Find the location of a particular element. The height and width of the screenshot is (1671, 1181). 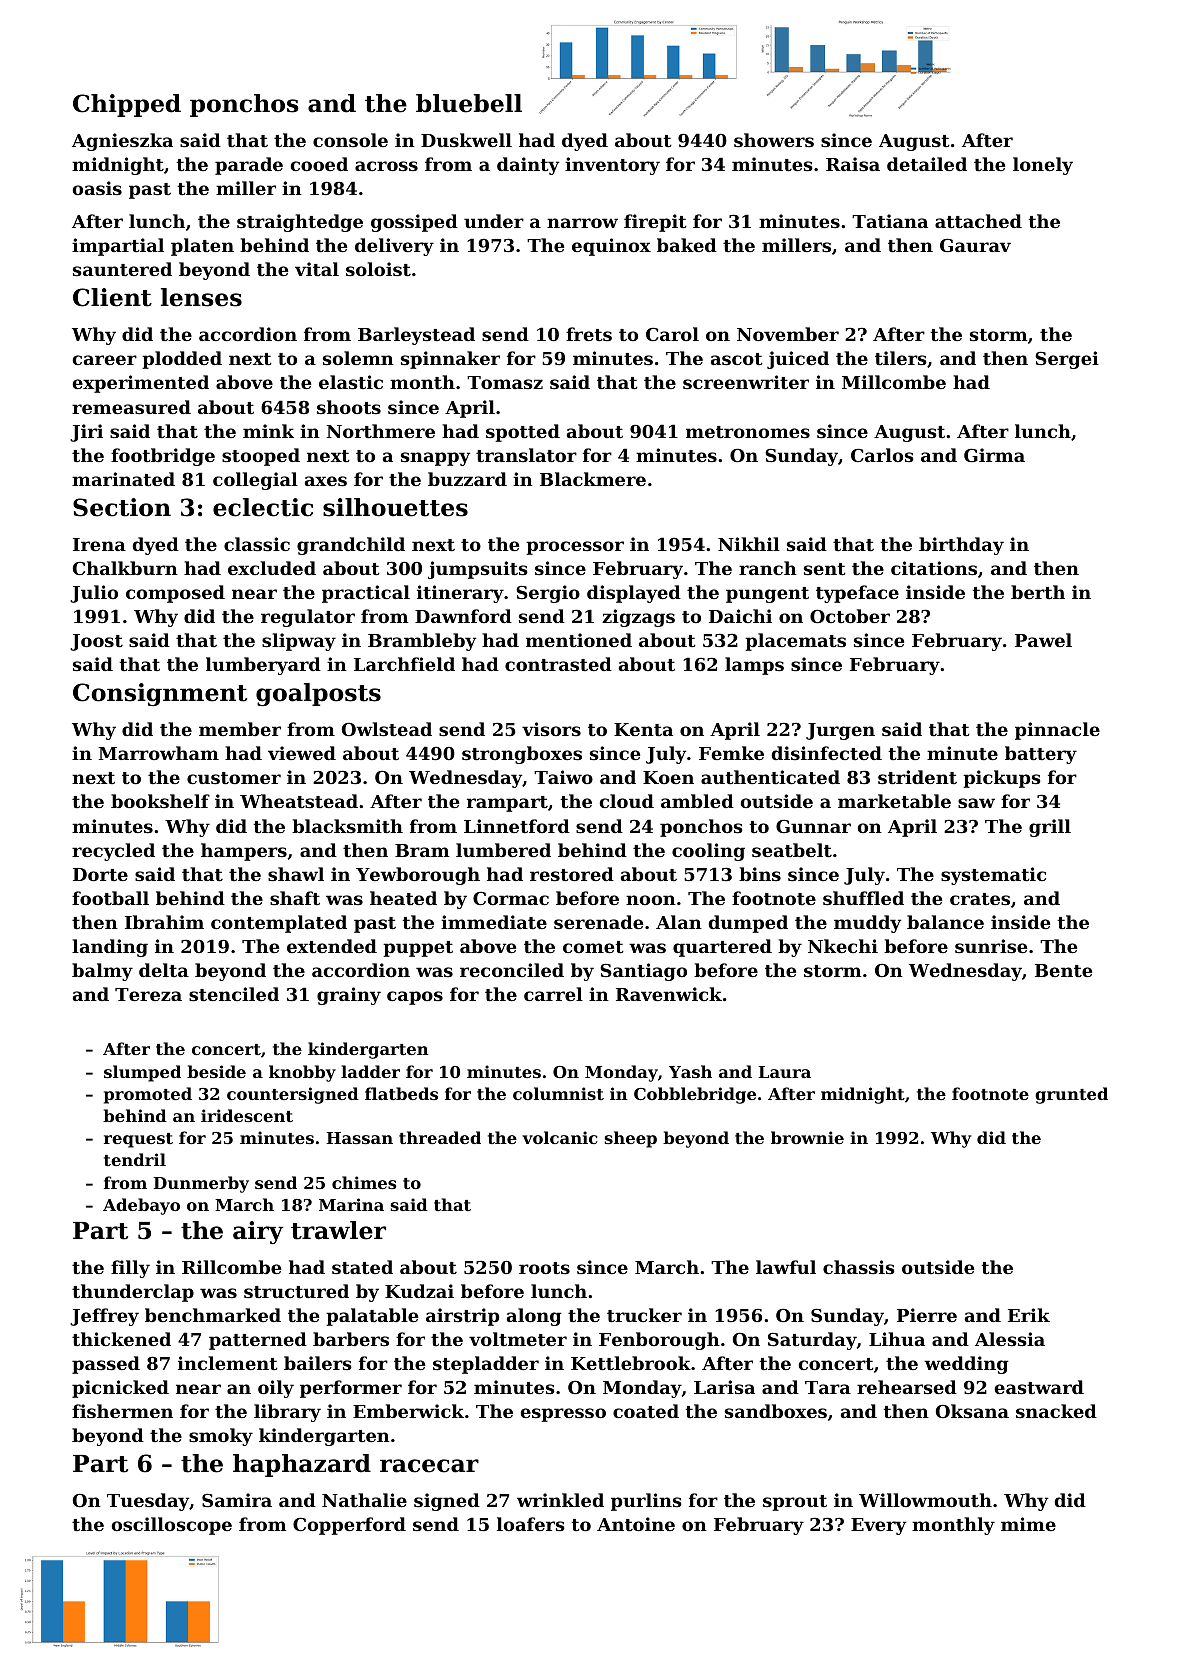

Dawnford is located at coordinates (463, 616).
